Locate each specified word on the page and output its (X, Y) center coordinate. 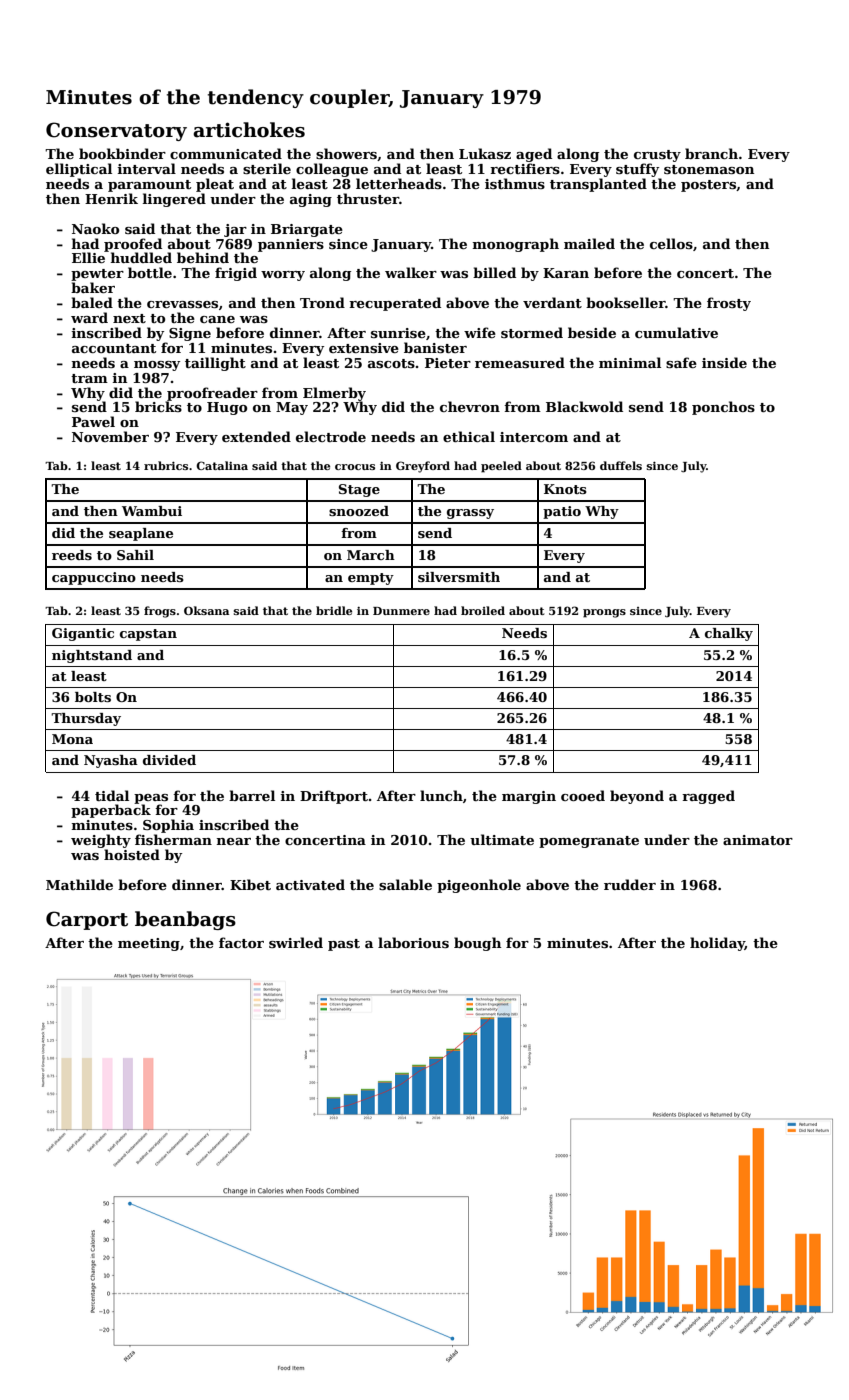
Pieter (448, 363)
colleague (332, 170)
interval (147, 168)
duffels (621, 465)
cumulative (676, 332)
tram (89, 378)
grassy (470, 514)
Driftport (334, 797)
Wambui (152, 511)
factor (241, 942)
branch (711, 153)
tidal (112, 795)
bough (477, 944)
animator (758, 840)
